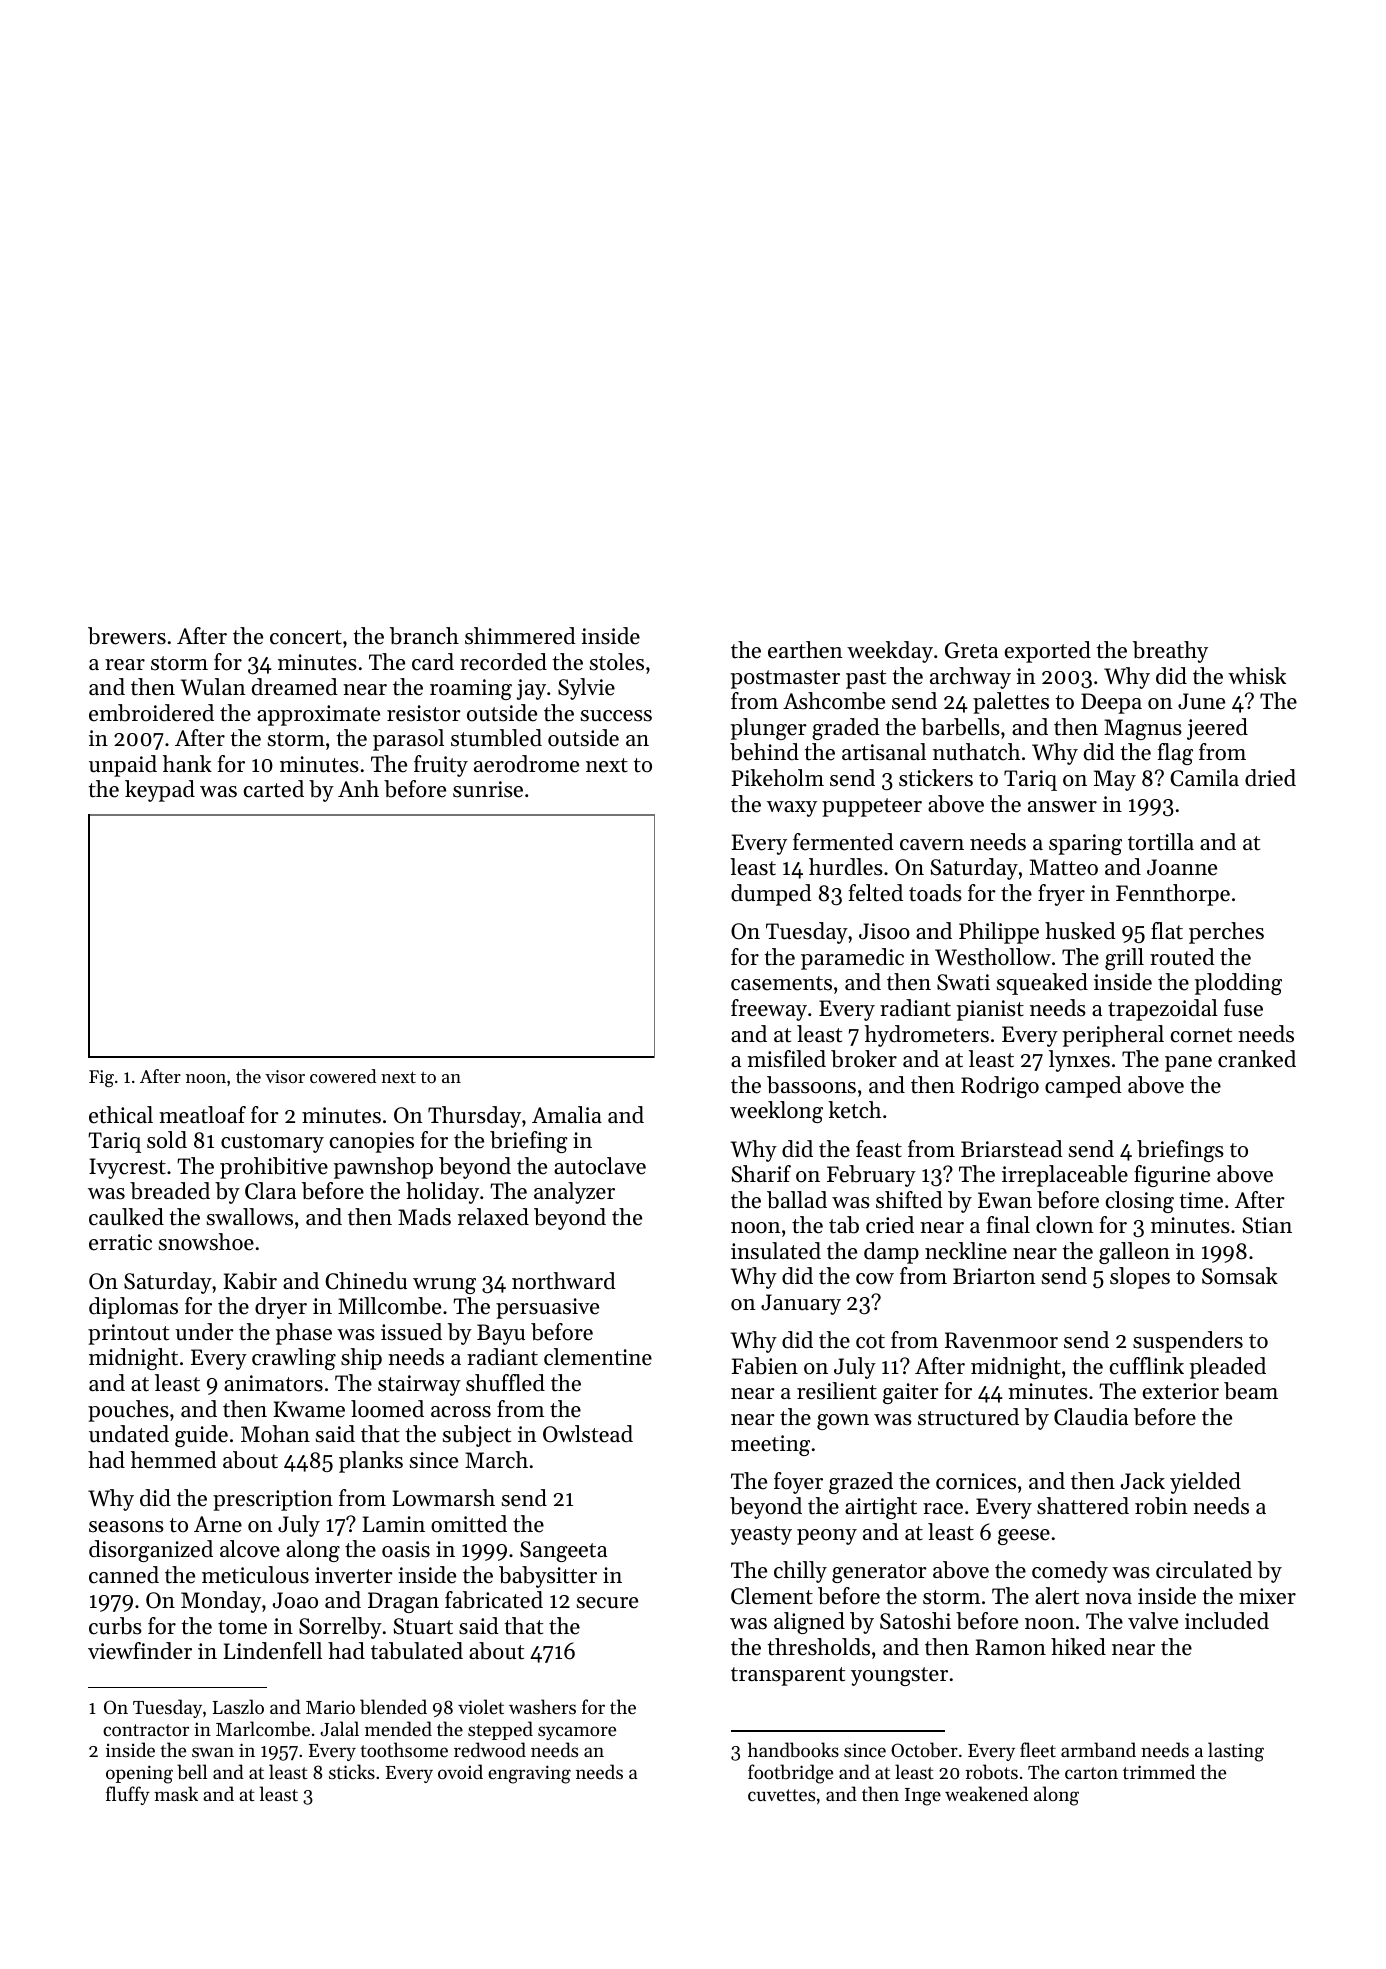 The image size is (1386, 1969). Describe the element at coordinates (1080, 931) in the screenshot. I see `husked` at that location.
